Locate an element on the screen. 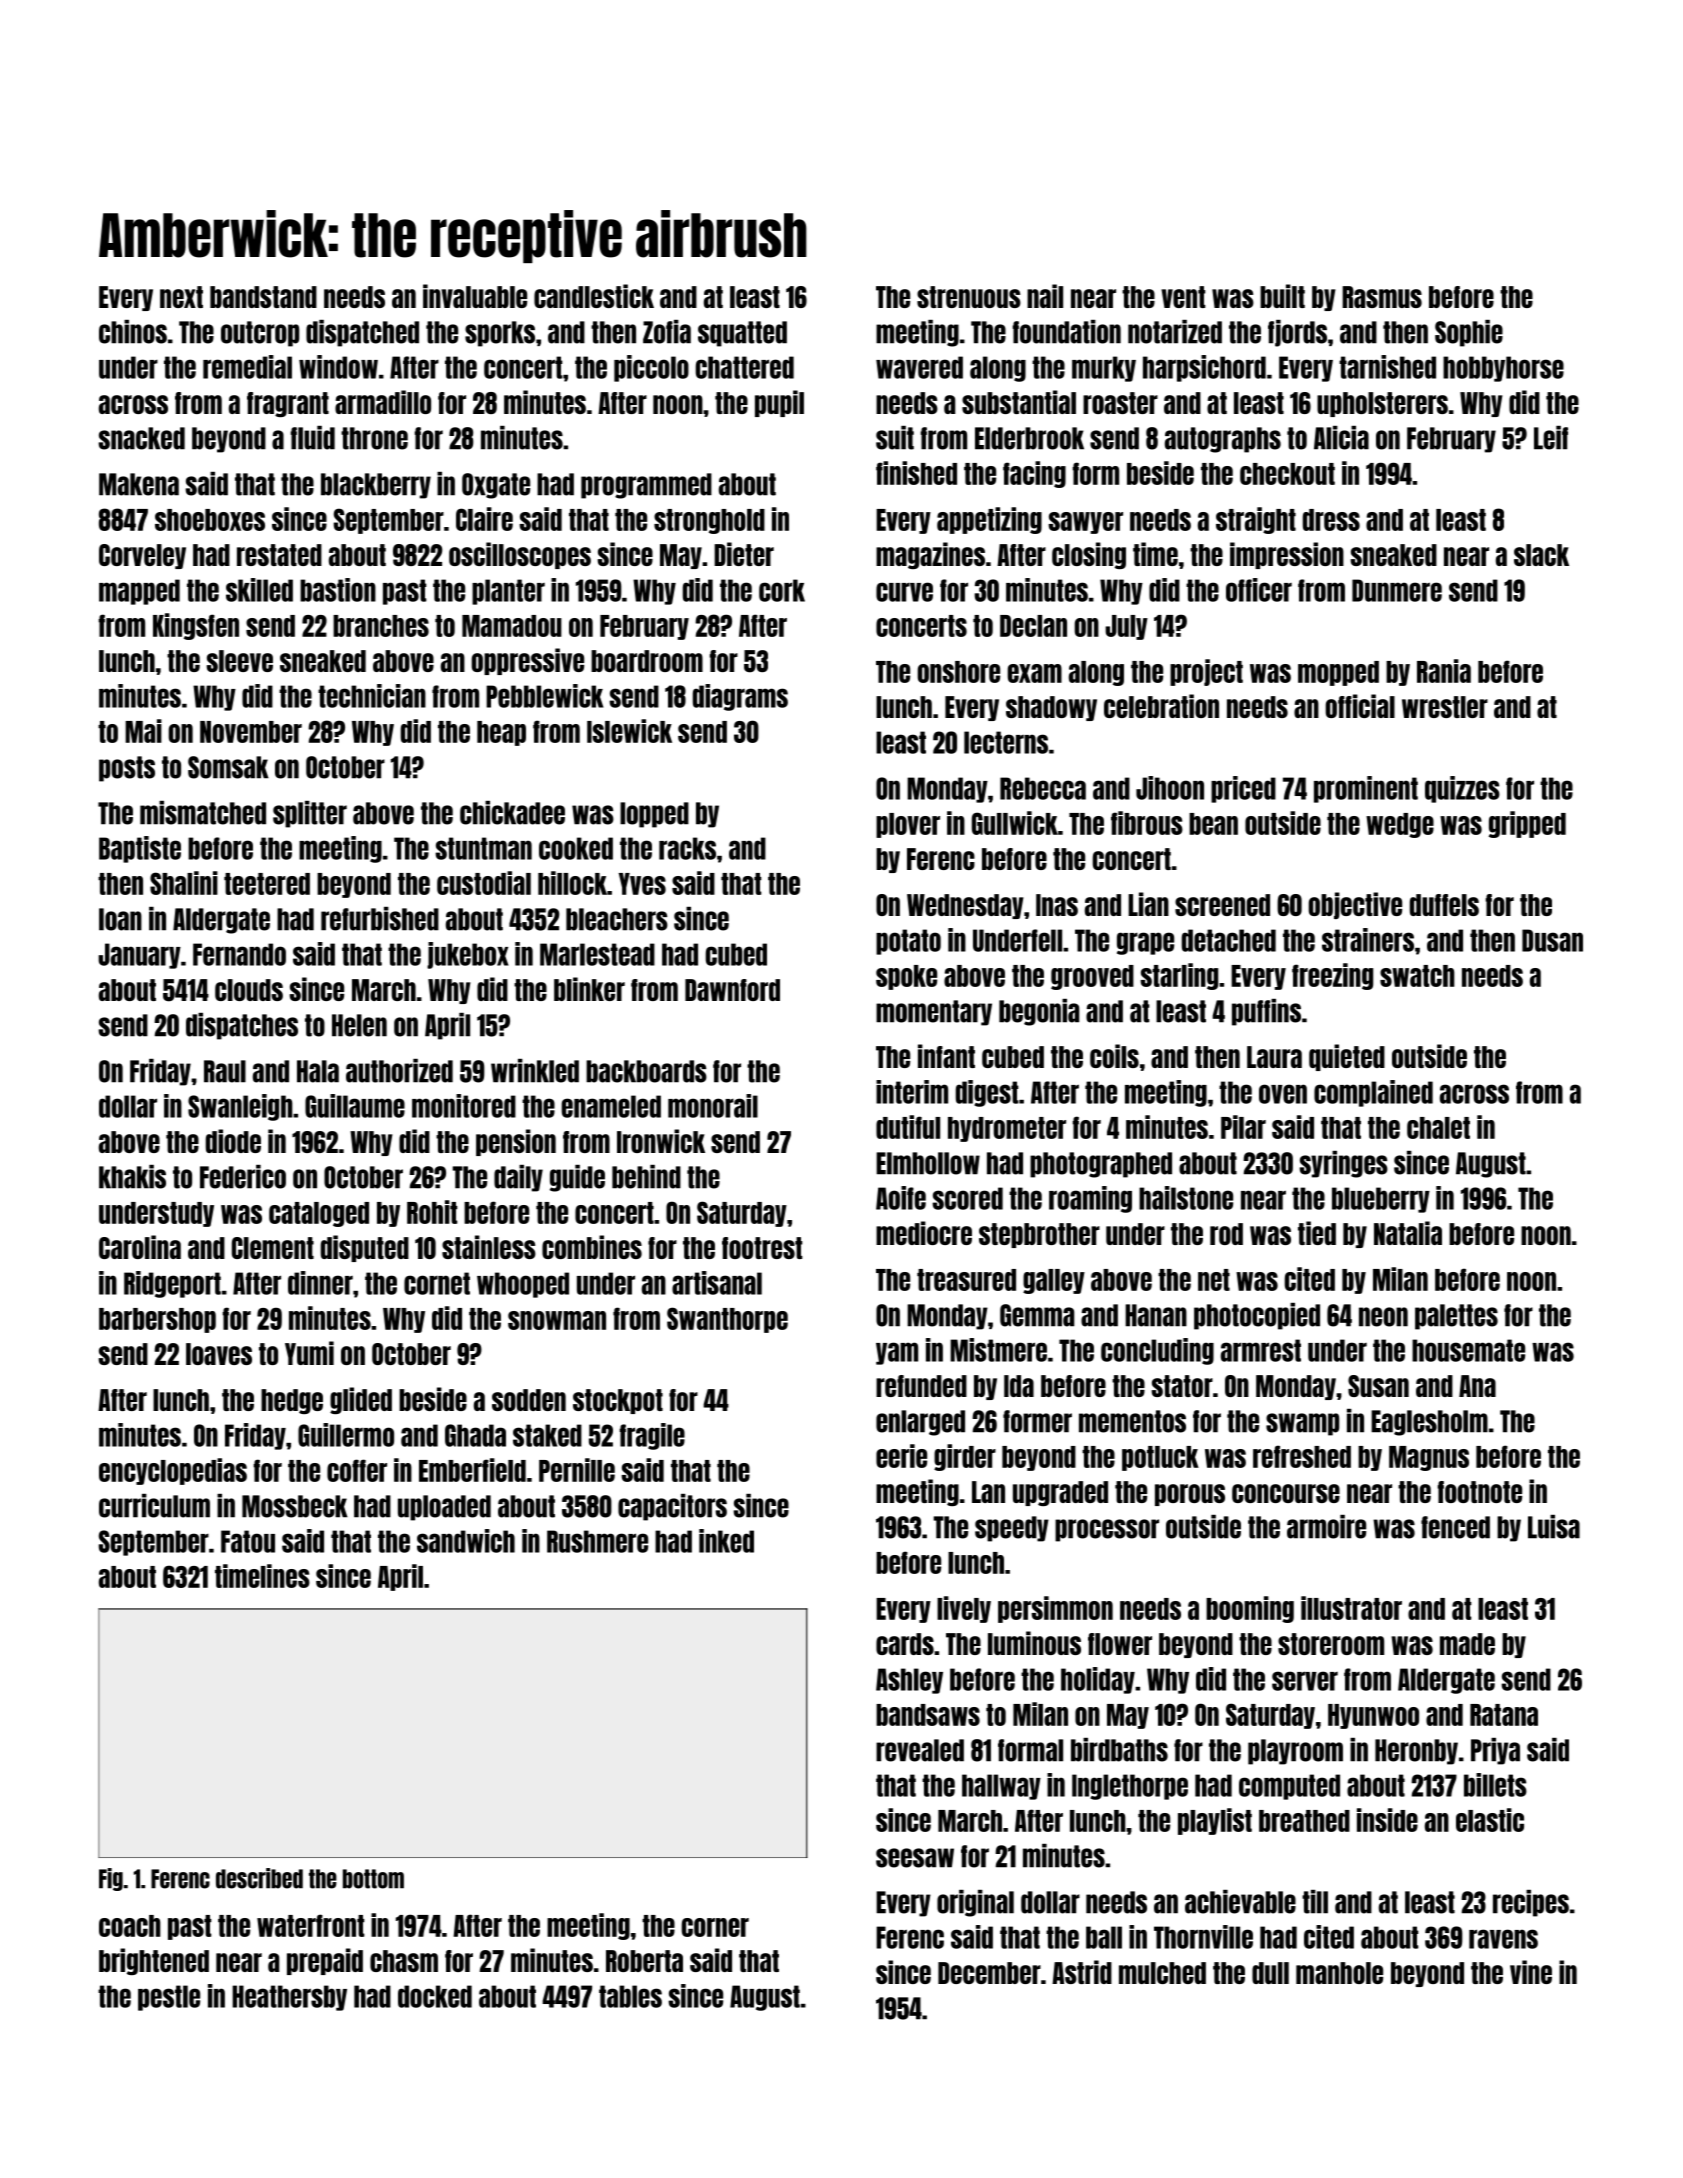 The image size is (1683, 2178). Rasmus is located at coordinates (1382, 297).
